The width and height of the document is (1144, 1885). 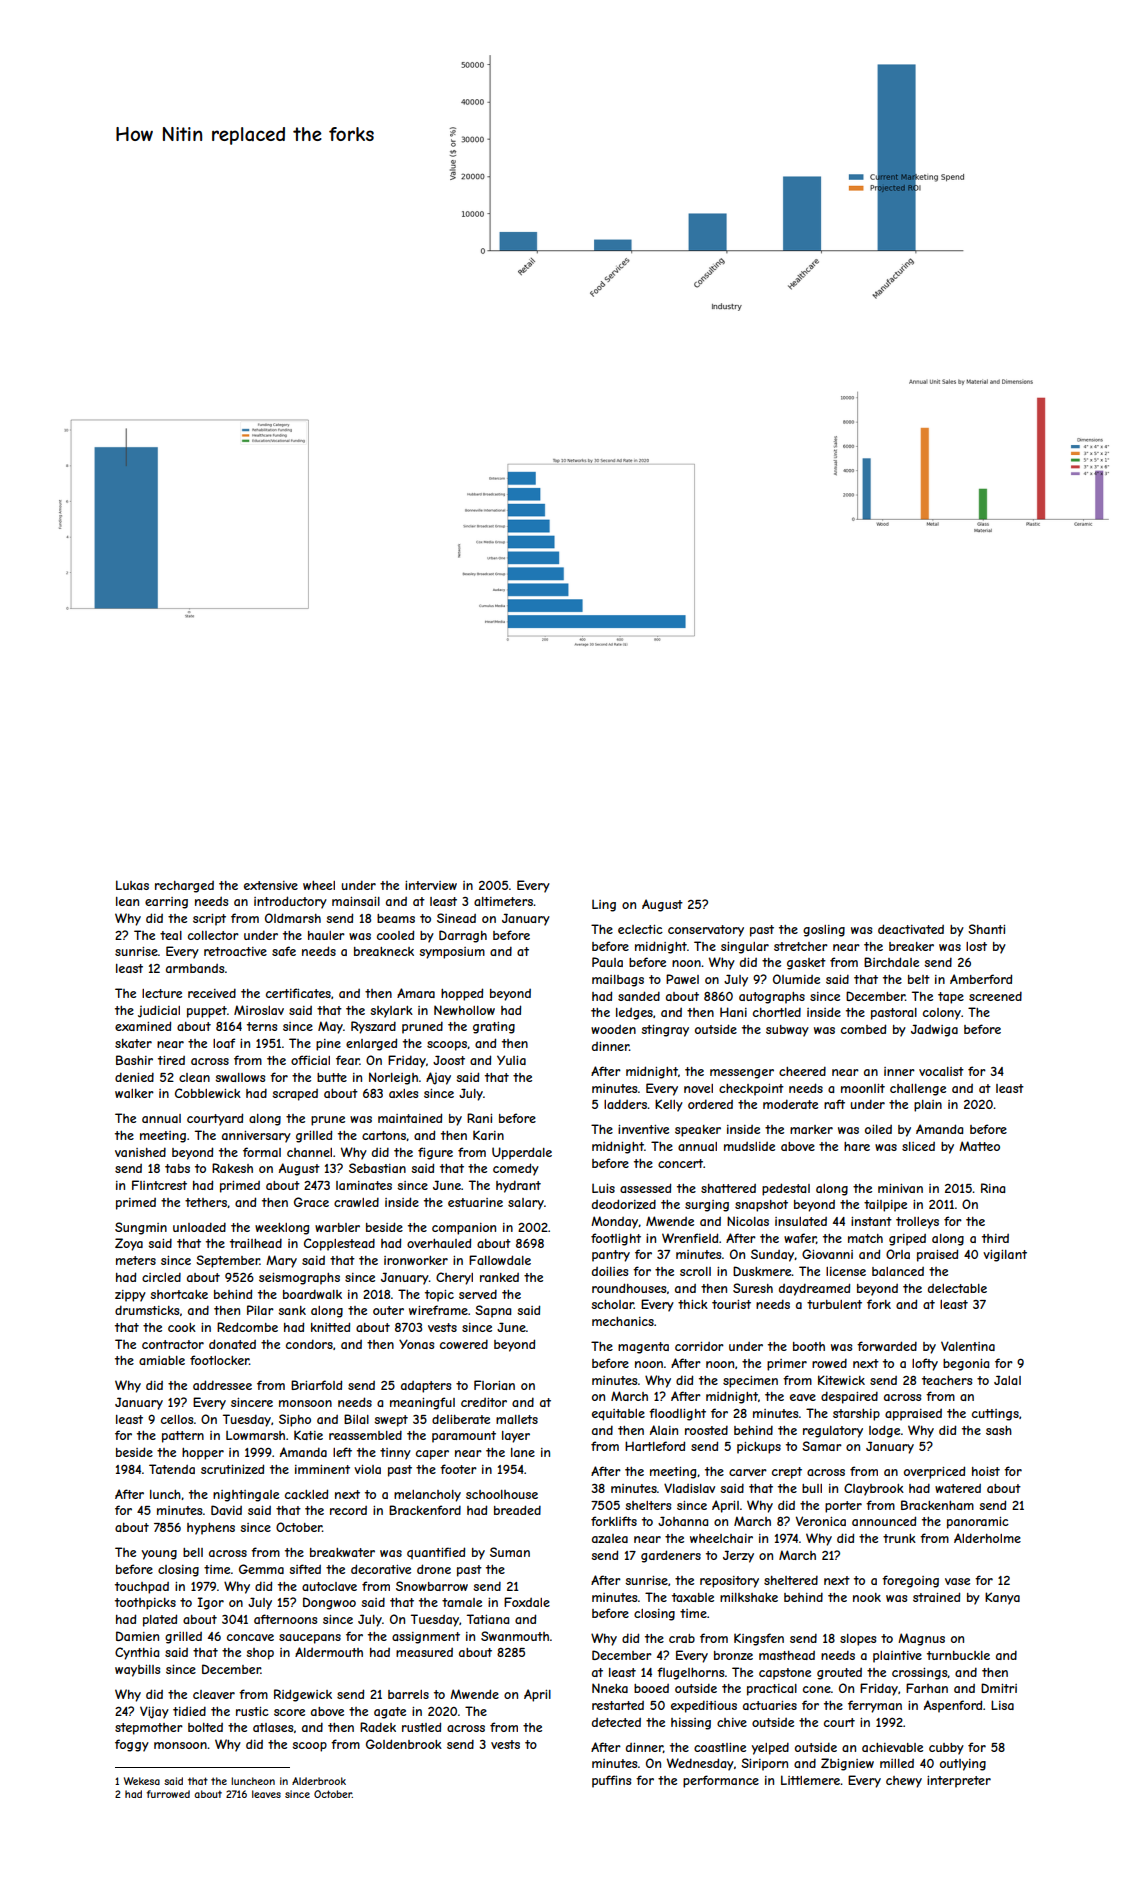 I want to click on Foxdale, so click(x=527, y=1602).
